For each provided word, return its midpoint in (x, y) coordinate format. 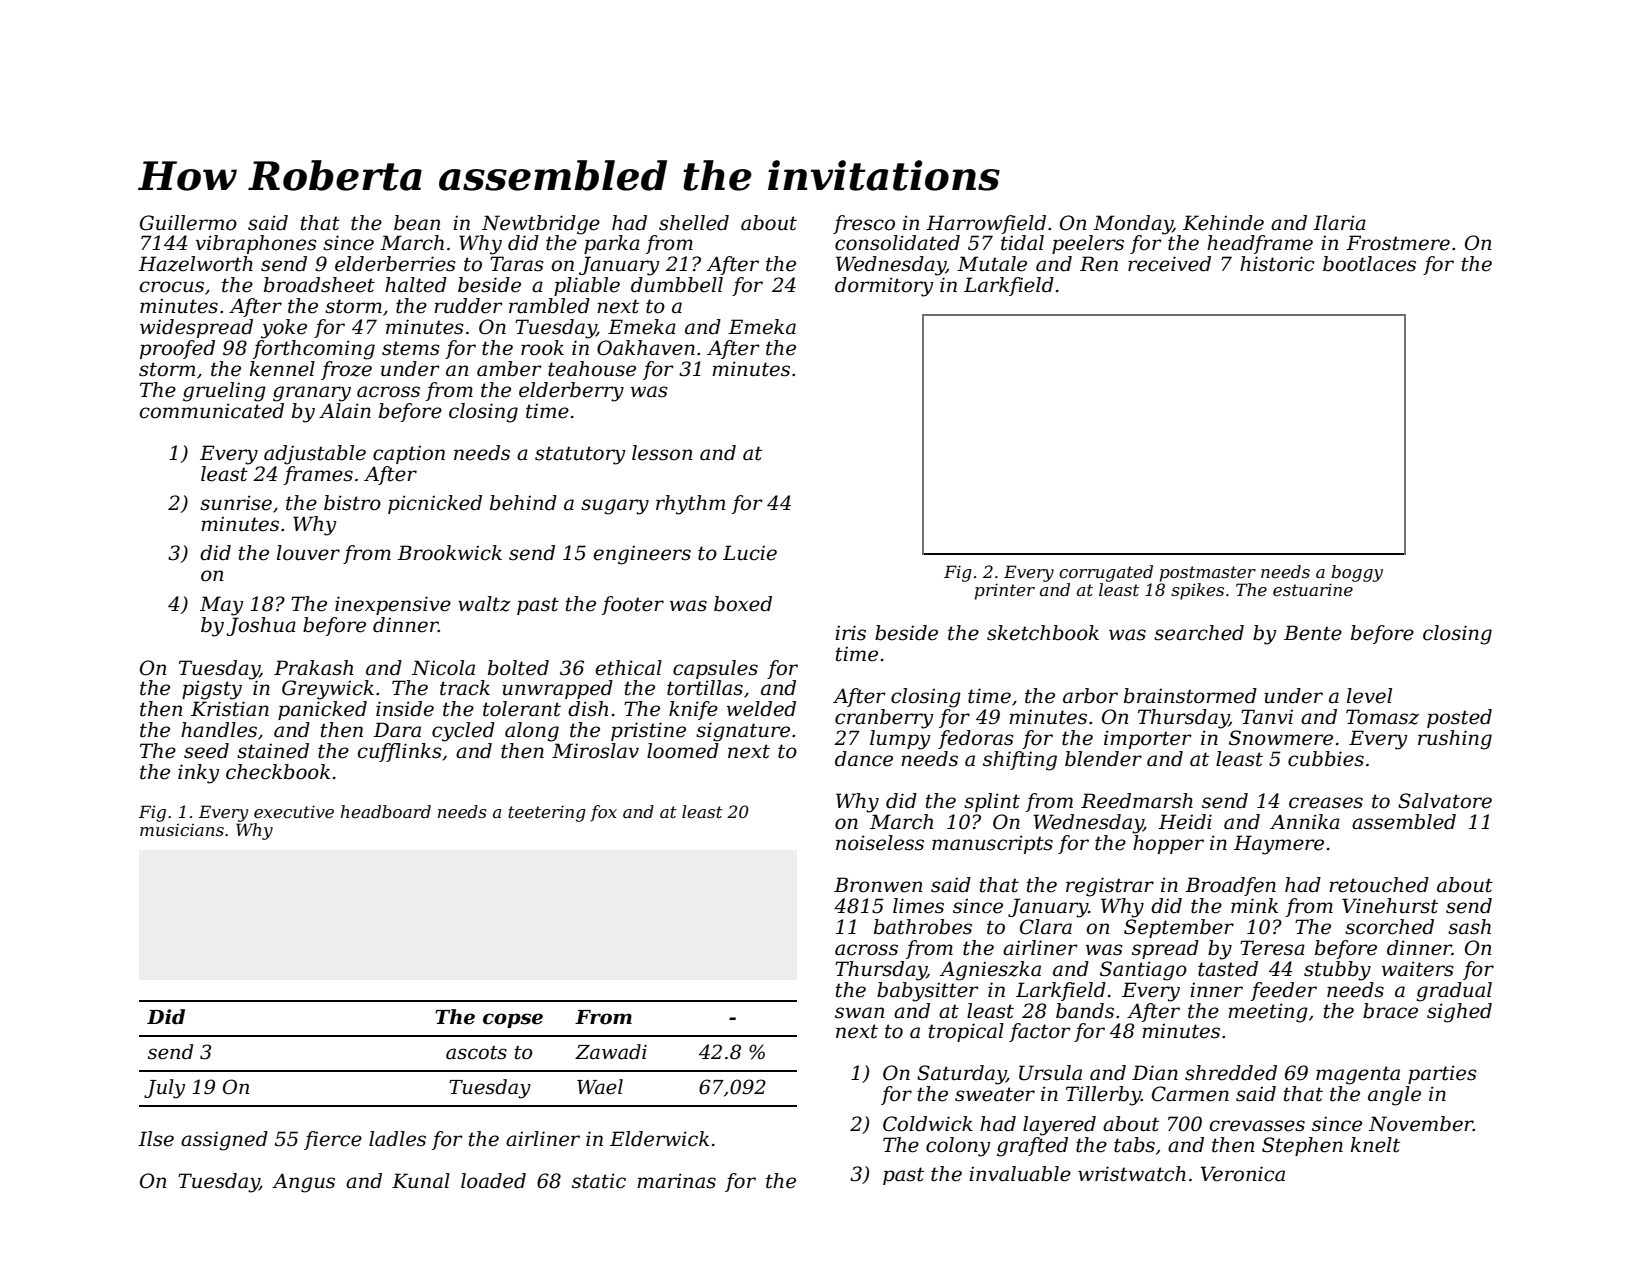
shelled (694, 223)
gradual (1454, 992)
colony (958, 1147)
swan (859, 1013)
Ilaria (1339, 223)
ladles (397, 1139)
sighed (1459, 1013)
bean (417, 223)
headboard (386, 811)
